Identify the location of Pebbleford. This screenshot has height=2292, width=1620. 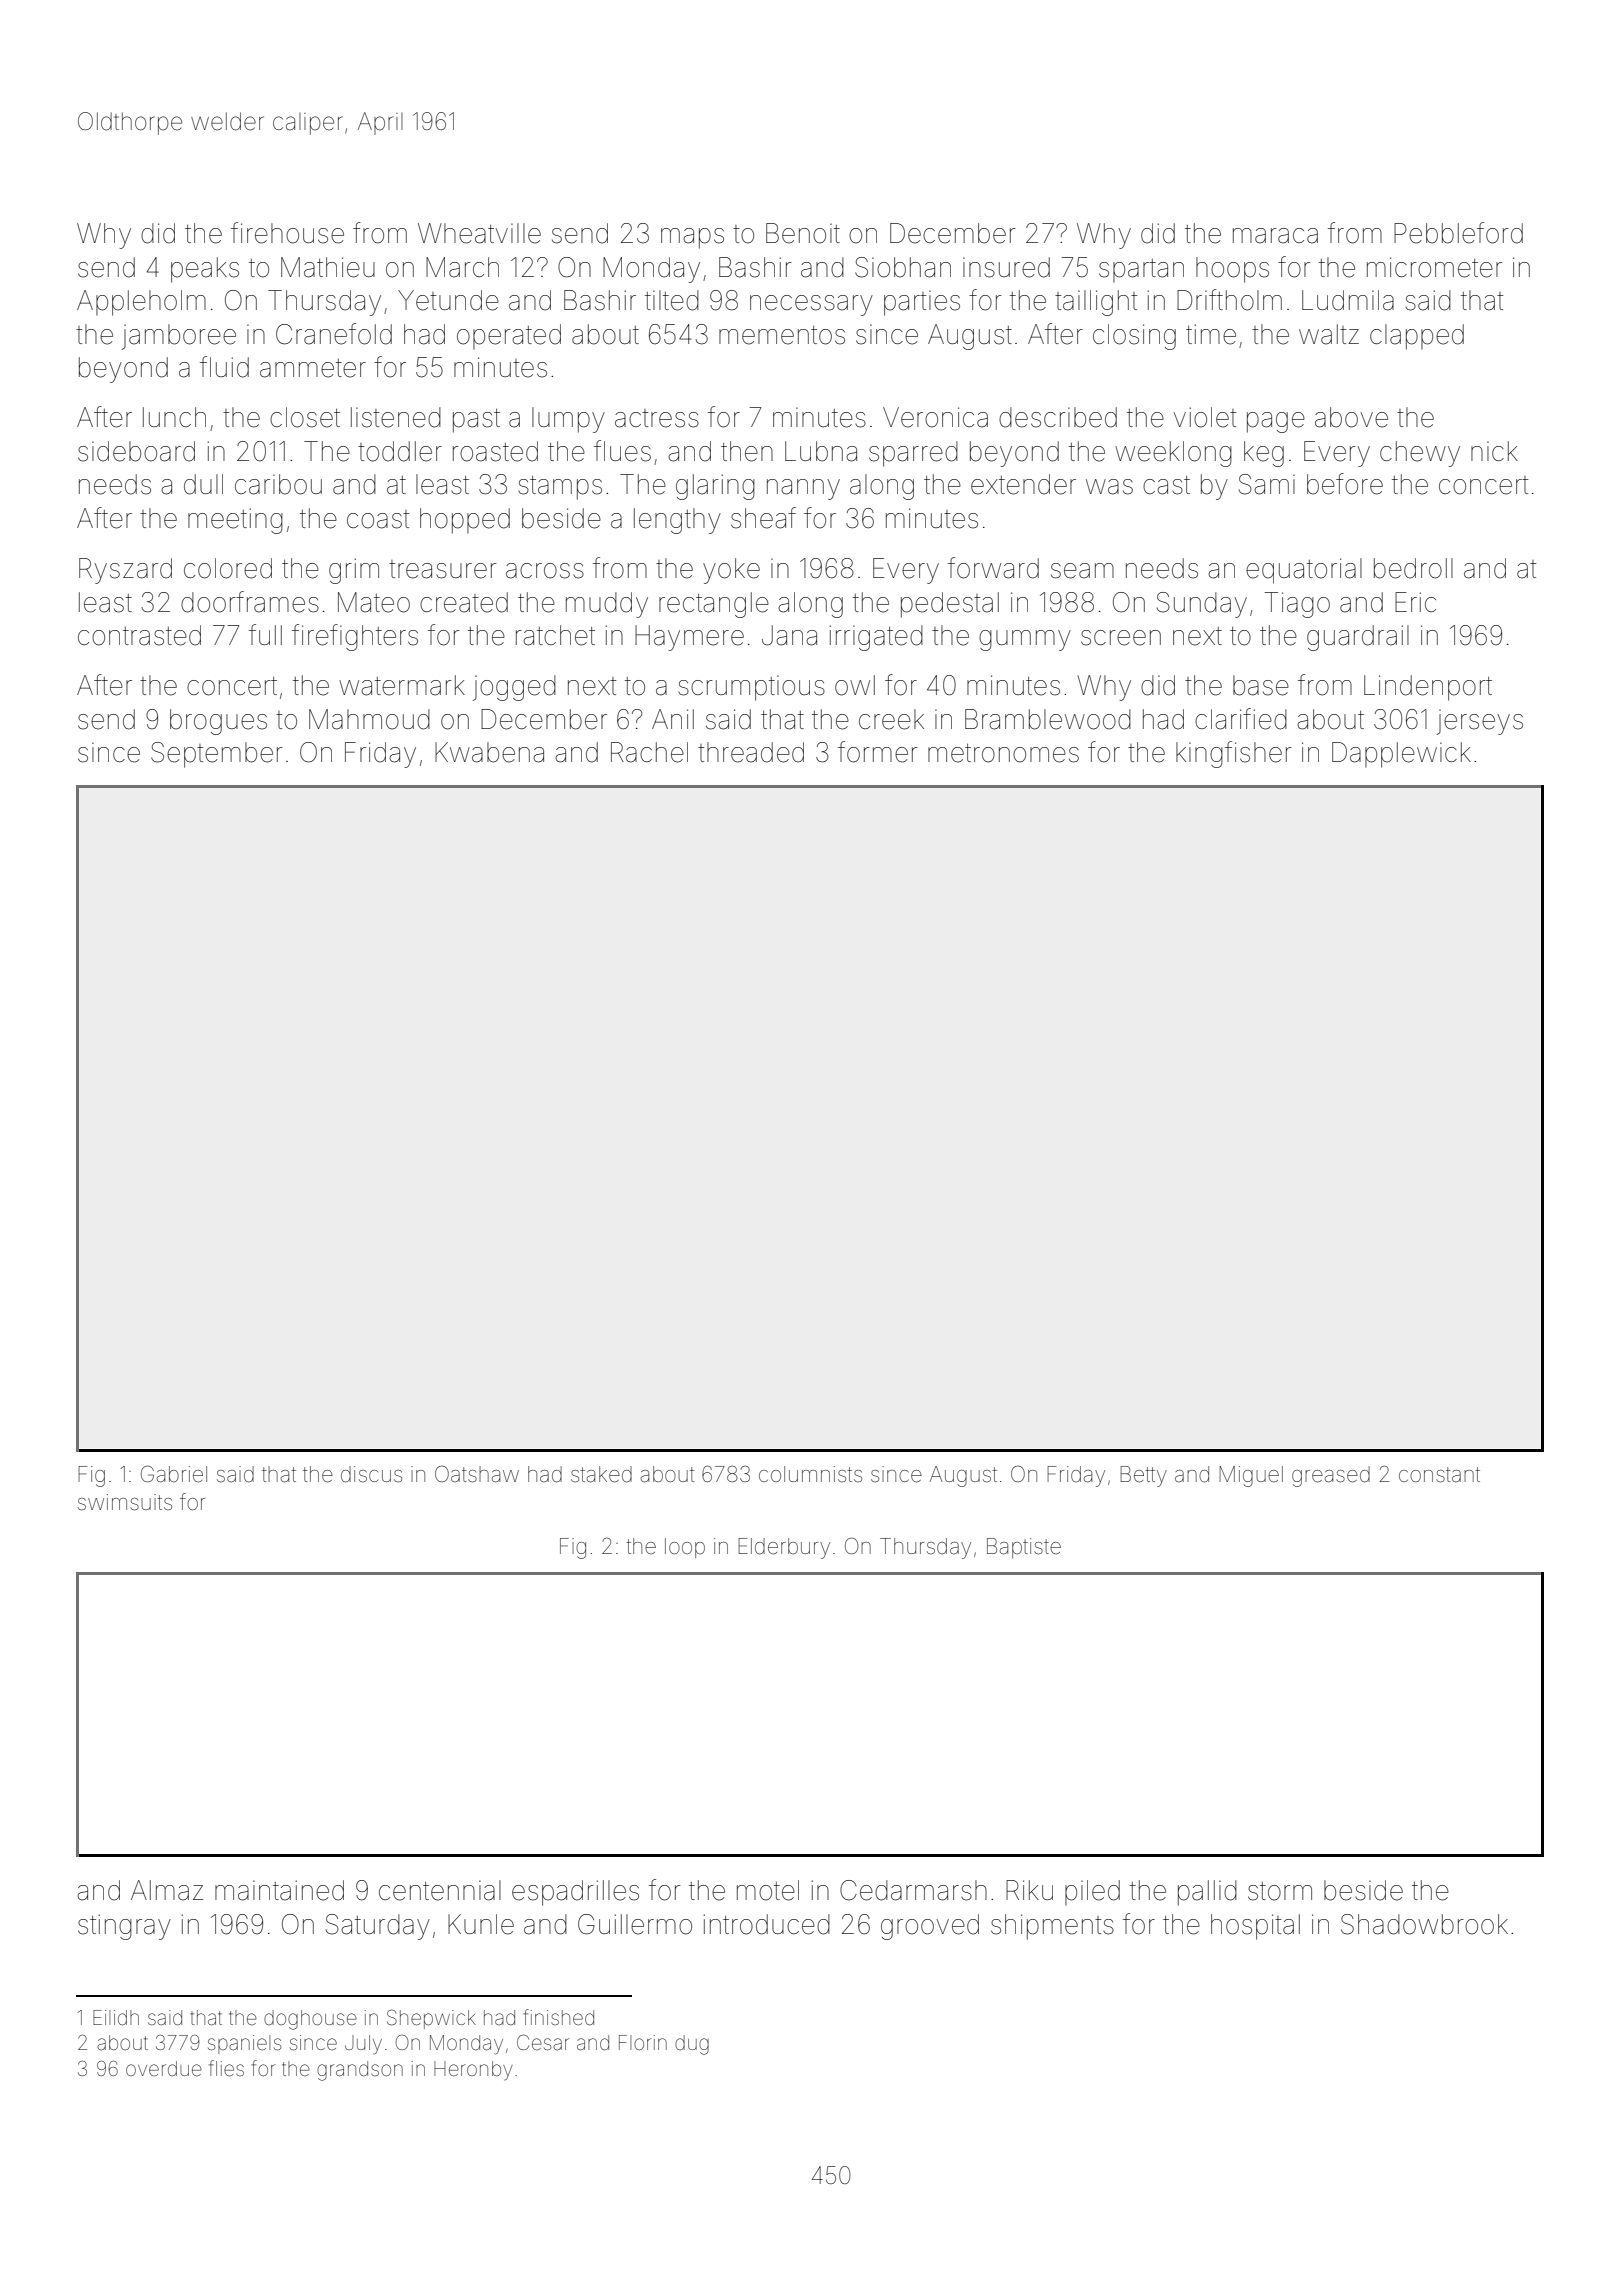
(1458, 233).
